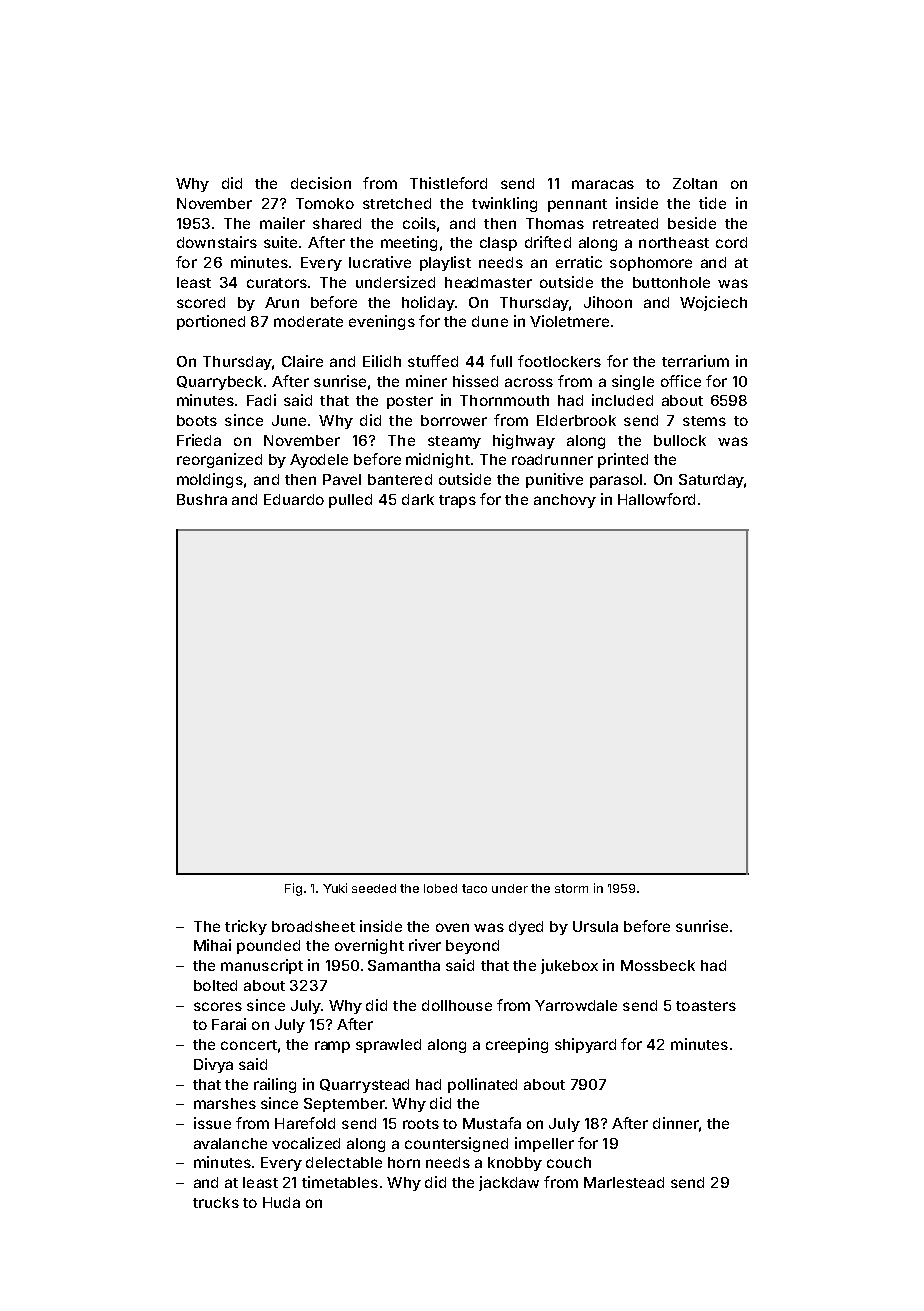 The image size is (924, 1311). Describe the element at coordinates (457, 1005) in the screenshot. I see `dollhouse` at that location.
